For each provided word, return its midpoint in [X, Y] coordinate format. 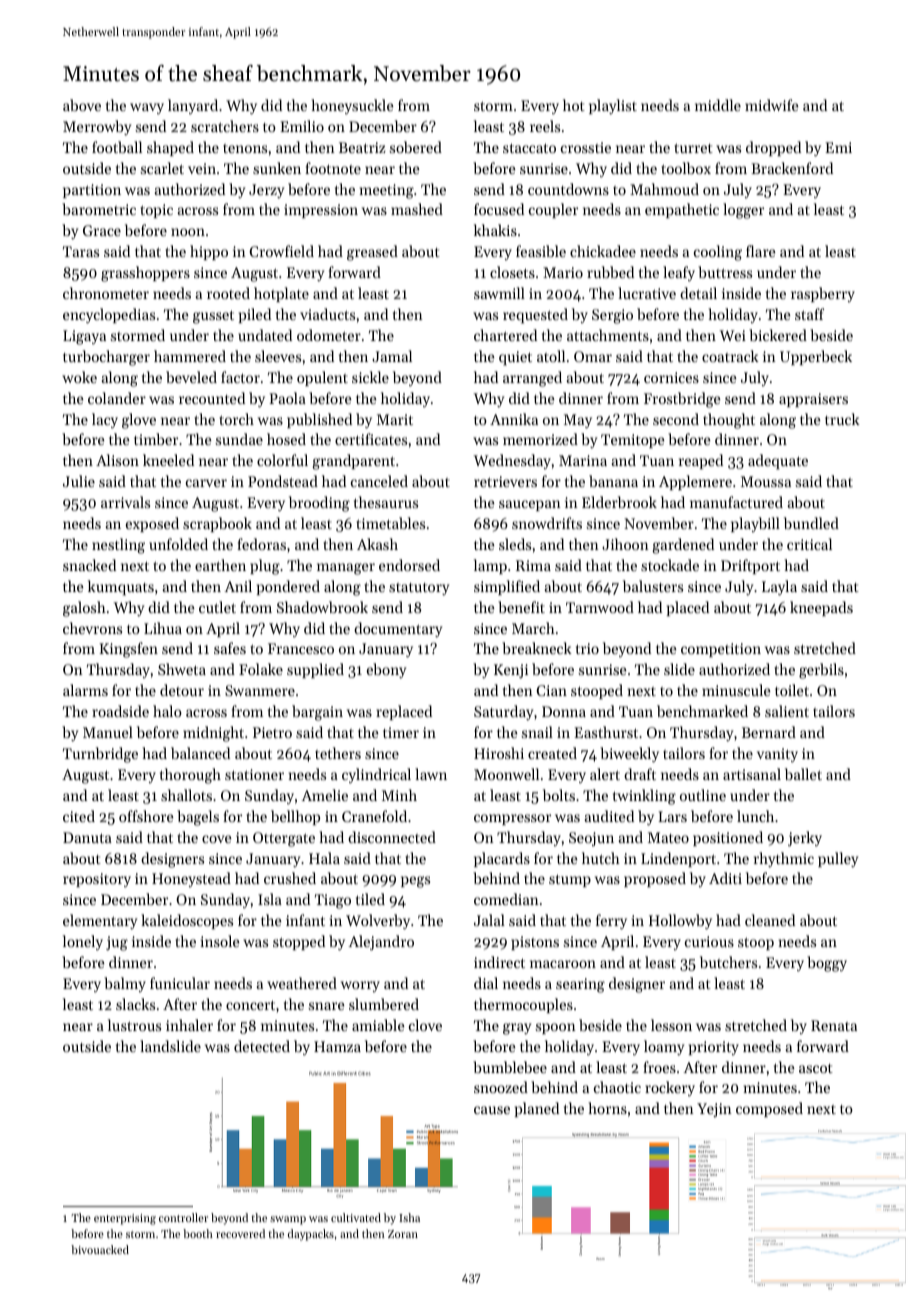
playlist [613, 106]
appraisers [813, 400]
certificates [371, 439]
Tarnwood [600, 607]
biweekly [629, 755]
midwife [772, 105]
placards [502, 859]
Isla [270, 899]
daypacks [311, 1235]
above [82, 105]
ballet [803, 774]
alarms [85, 690]
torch [236, 419]
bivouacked [100, 1249]
